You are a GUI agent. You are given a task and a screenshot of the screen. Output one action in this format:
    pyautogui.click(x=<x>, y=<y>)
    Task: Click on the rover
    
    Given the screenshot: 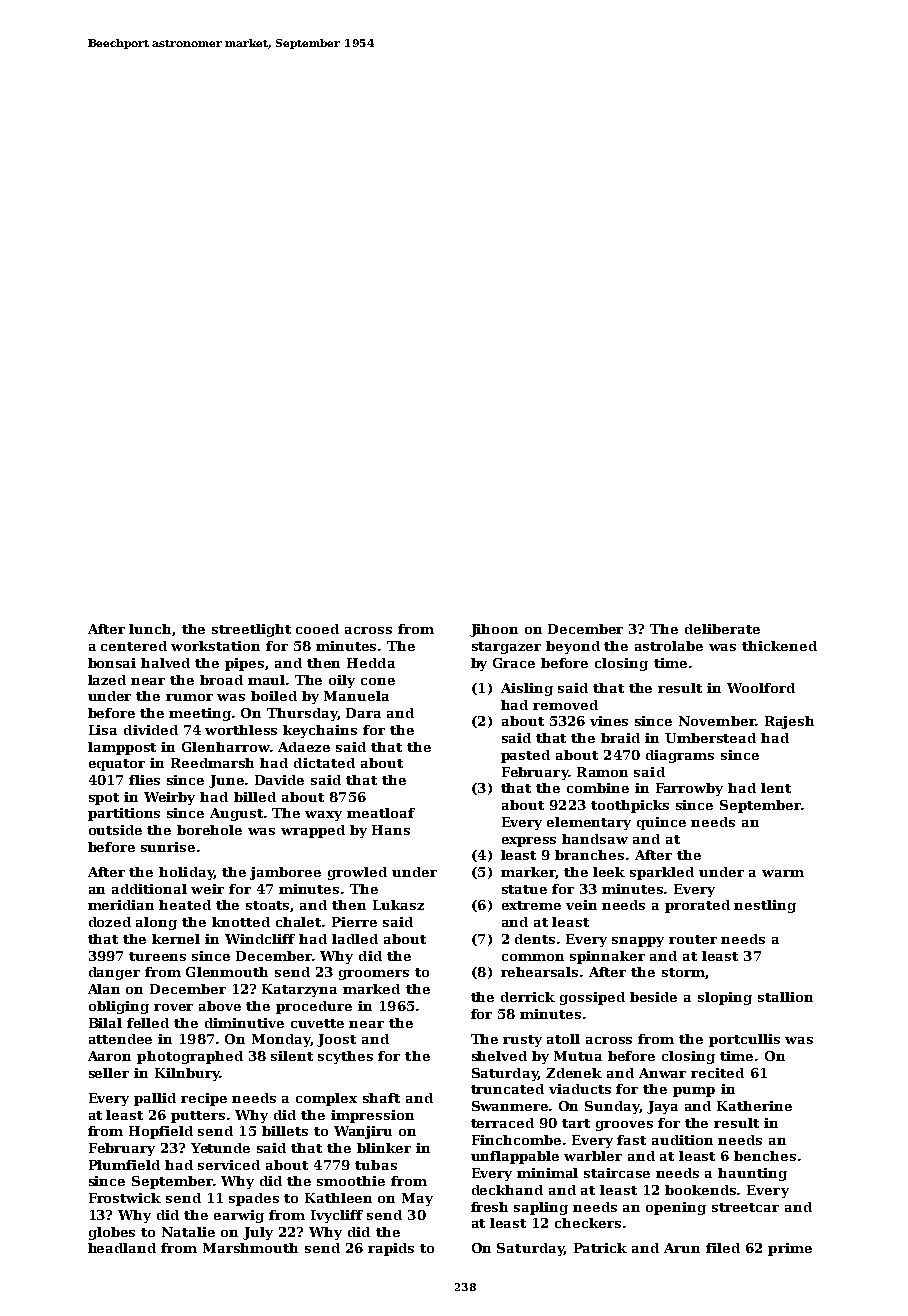 What is the action you would take?
    pyautogui.click(x=173, y=1007)
